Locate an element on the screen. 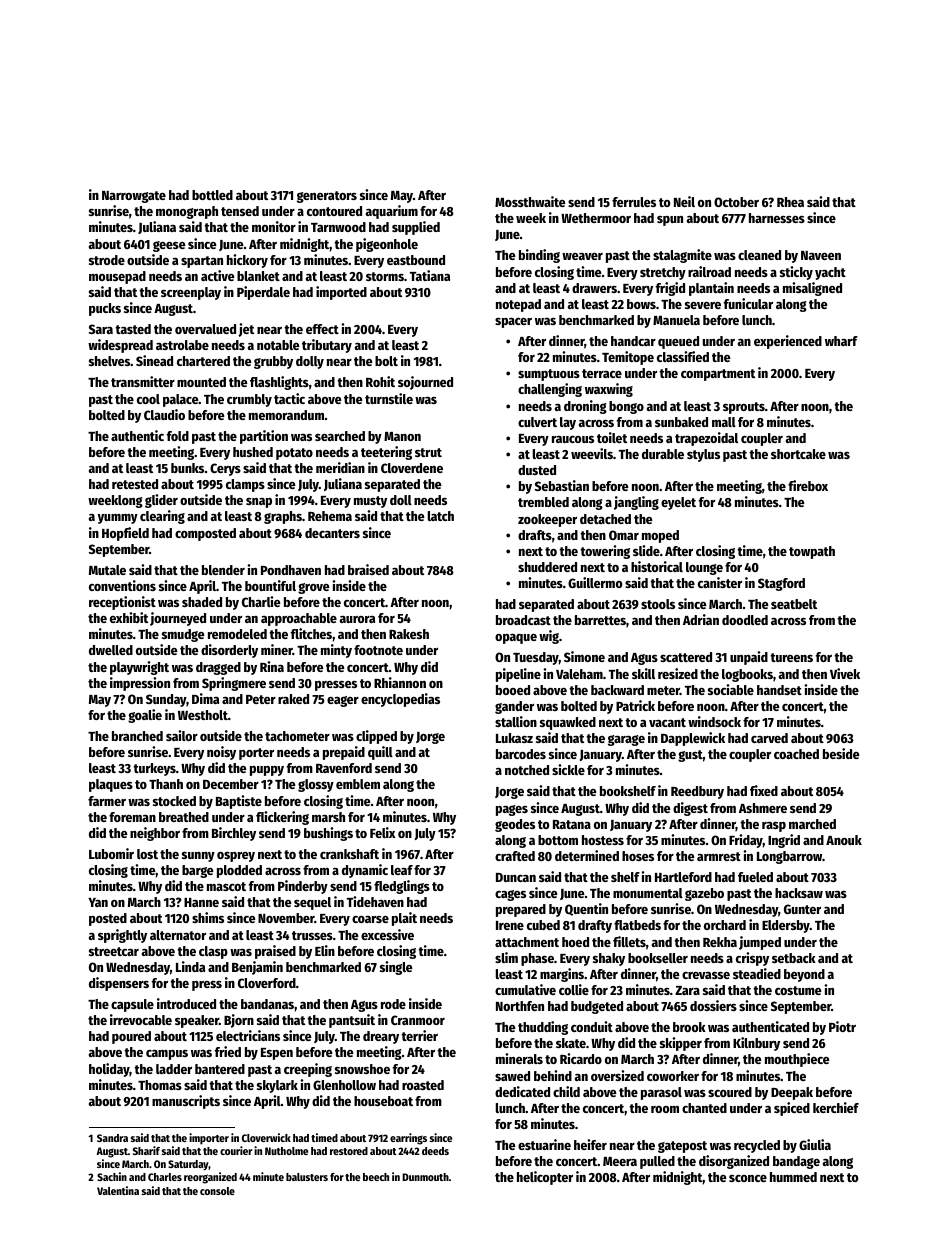  poured is located at coordinates (131, 1037).
